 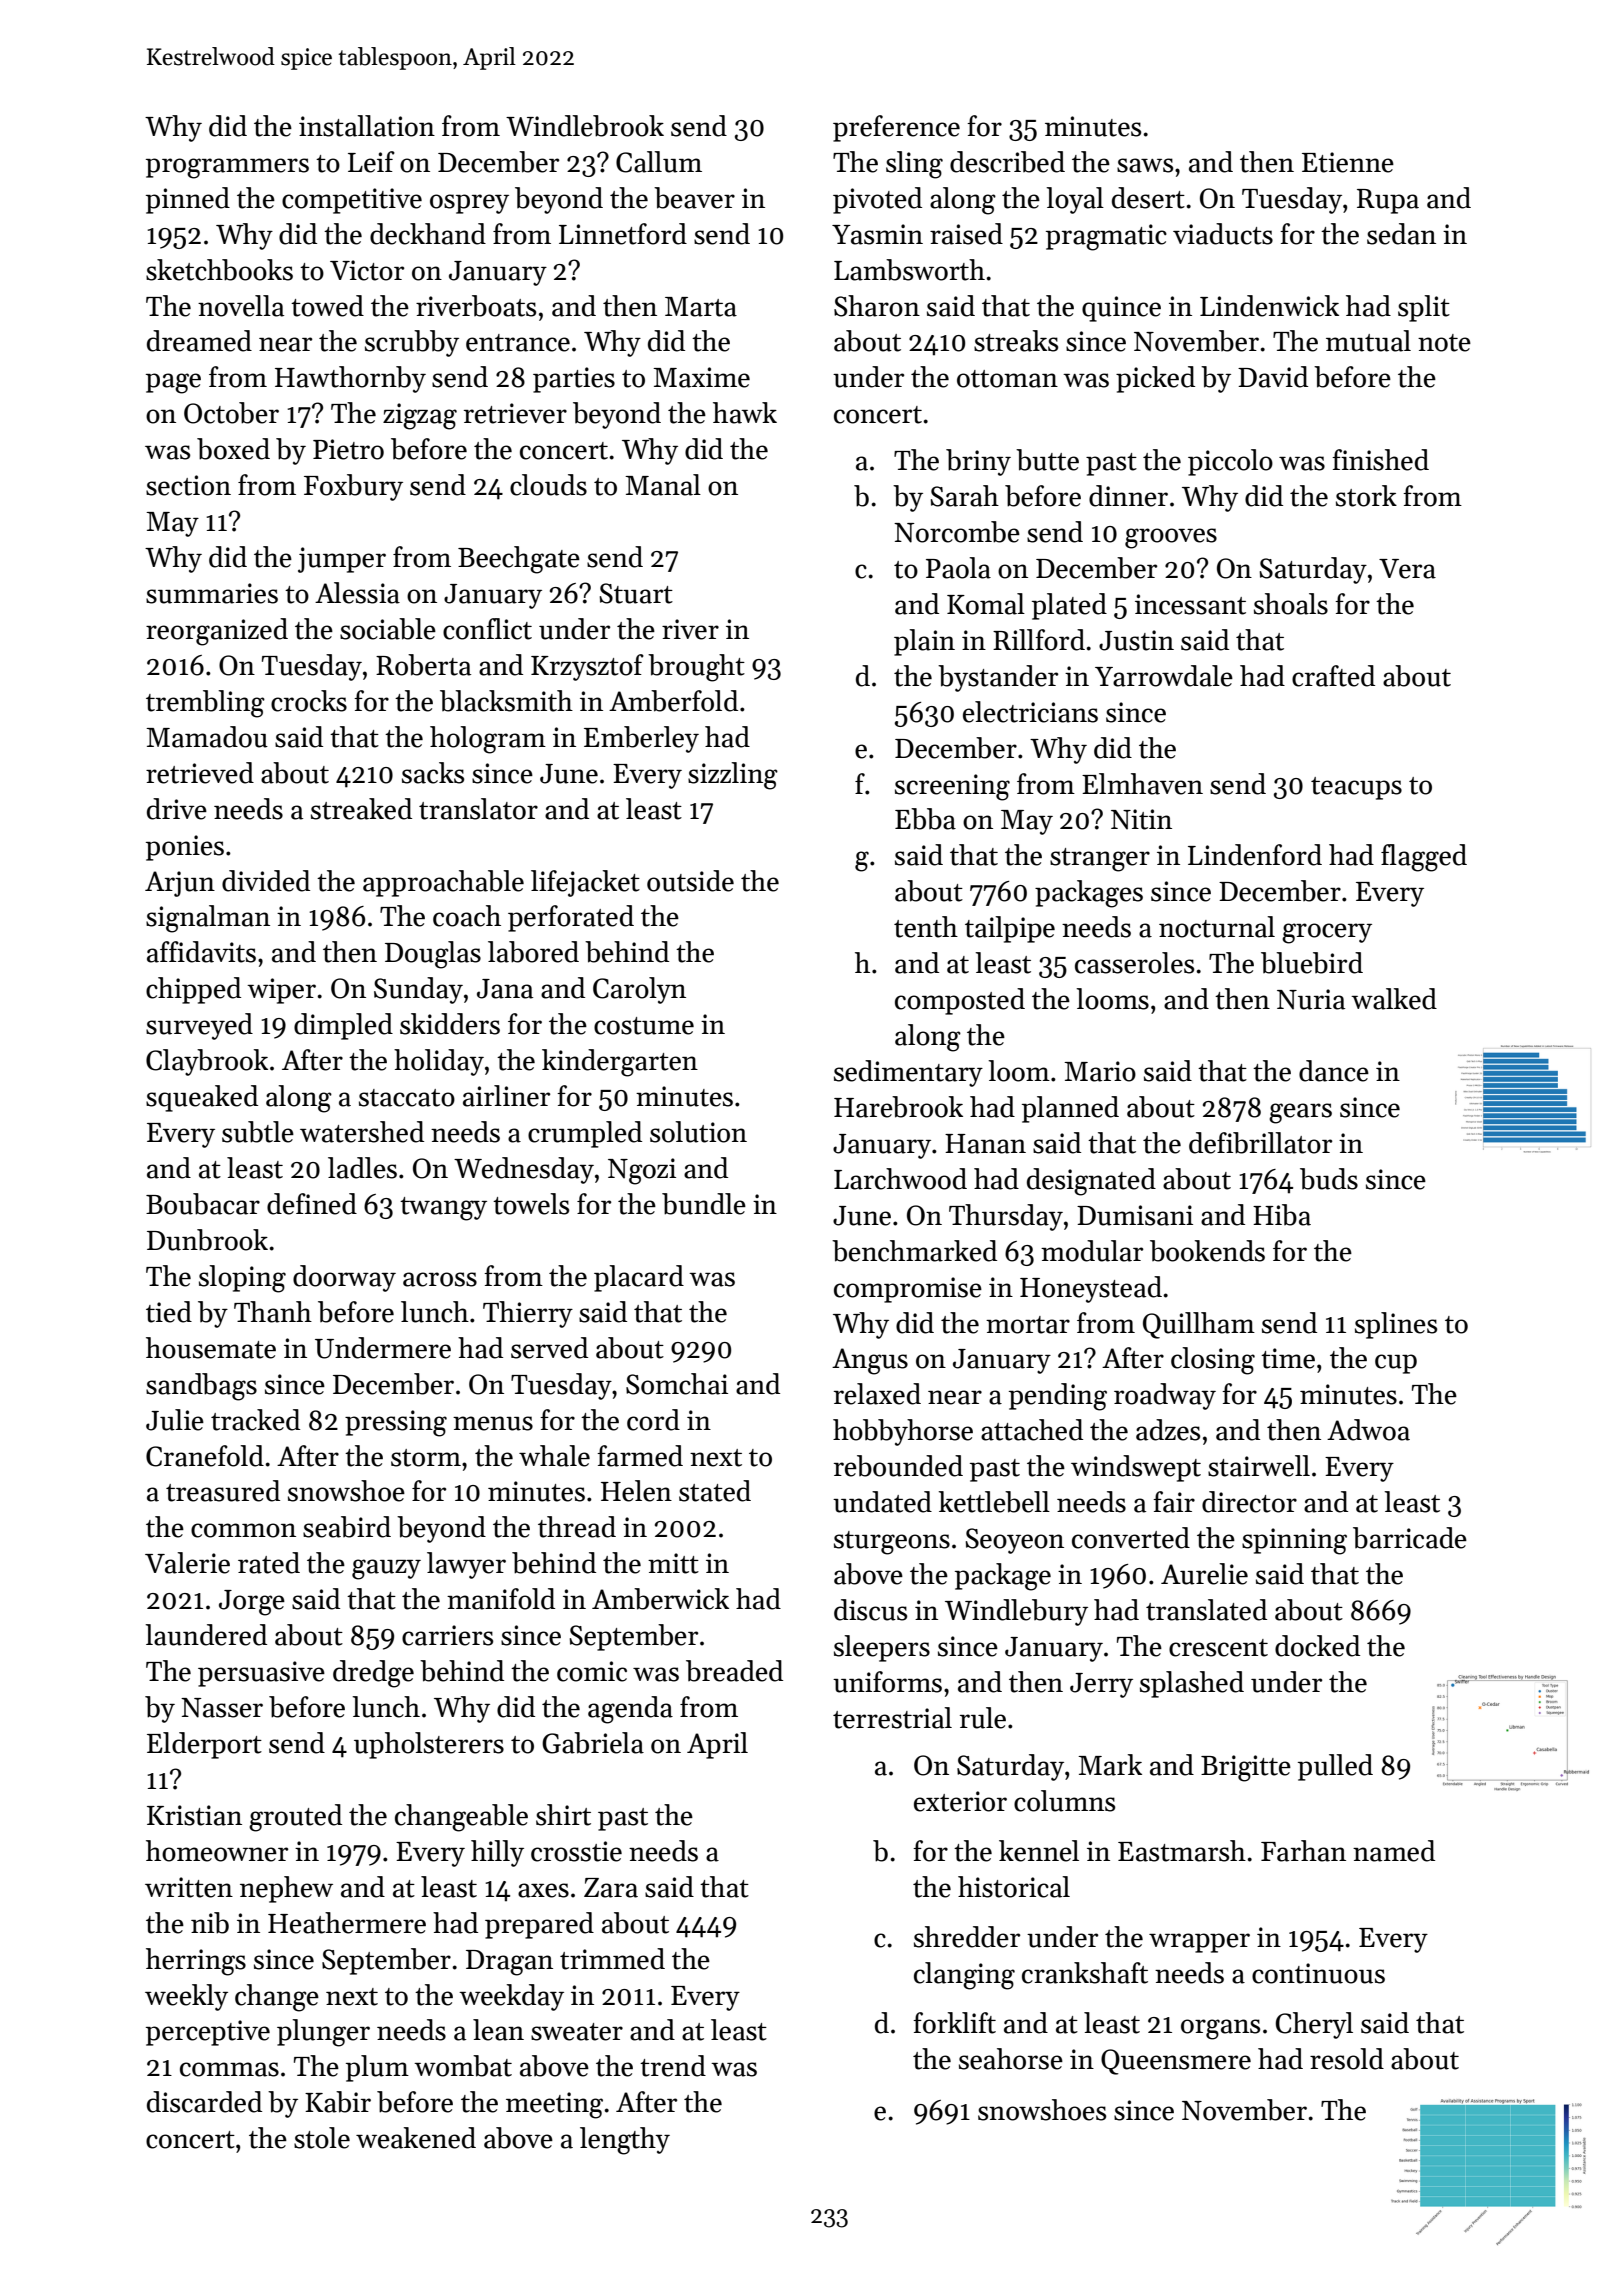 What do you see at coordinates (673, 2066) in the screenshot?
I see `trend` at bounding box center [673, 2066].
